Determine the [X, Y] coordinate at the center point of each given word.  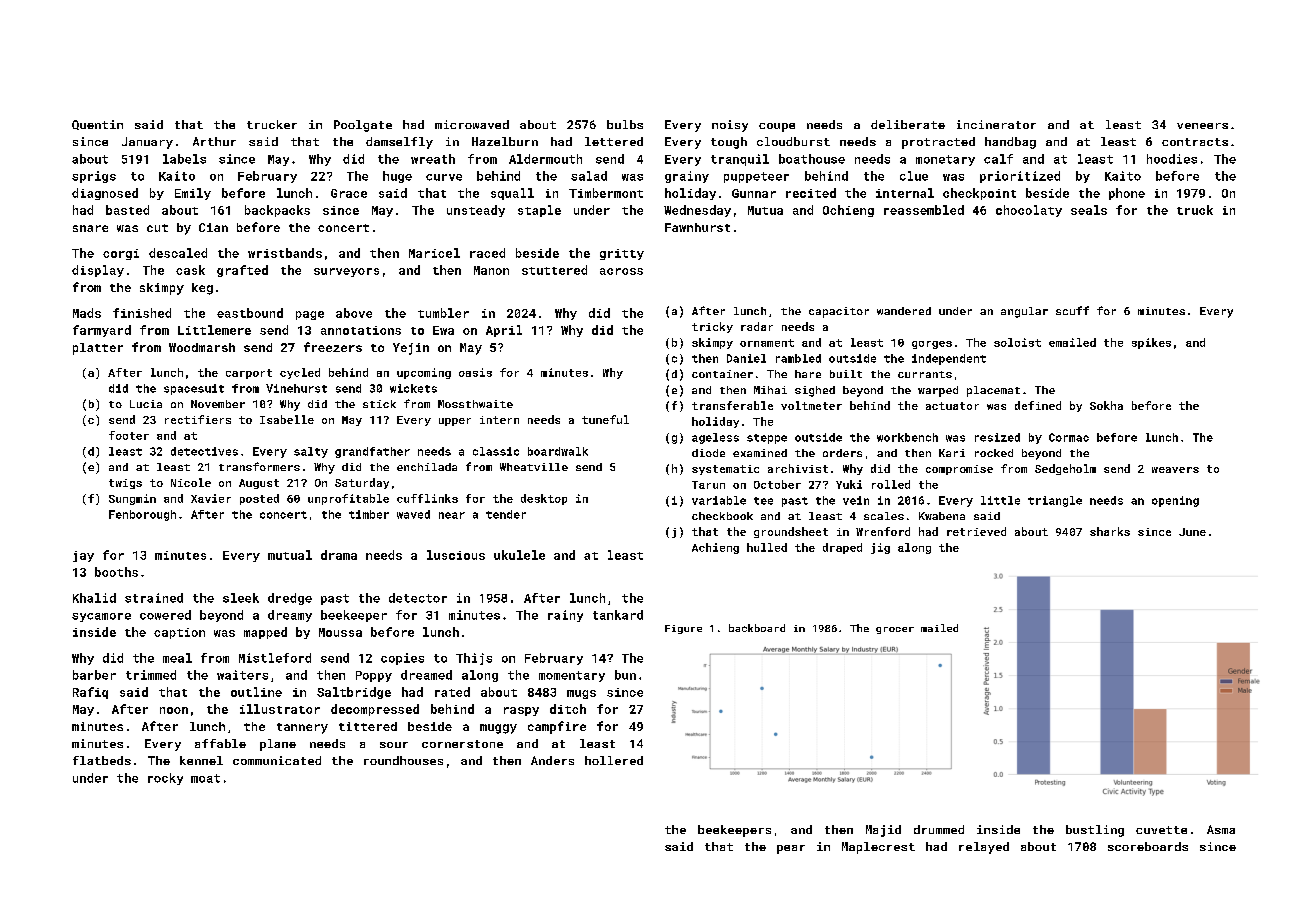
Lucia [146, 404]
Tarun [708, 485]
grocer [895, 630]
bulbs [625, 124]
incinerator [996, 124]
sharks [1110, 531]
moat [205, 778]
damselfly [399, 143]
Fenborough [142, 515]
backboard [757, 628]
